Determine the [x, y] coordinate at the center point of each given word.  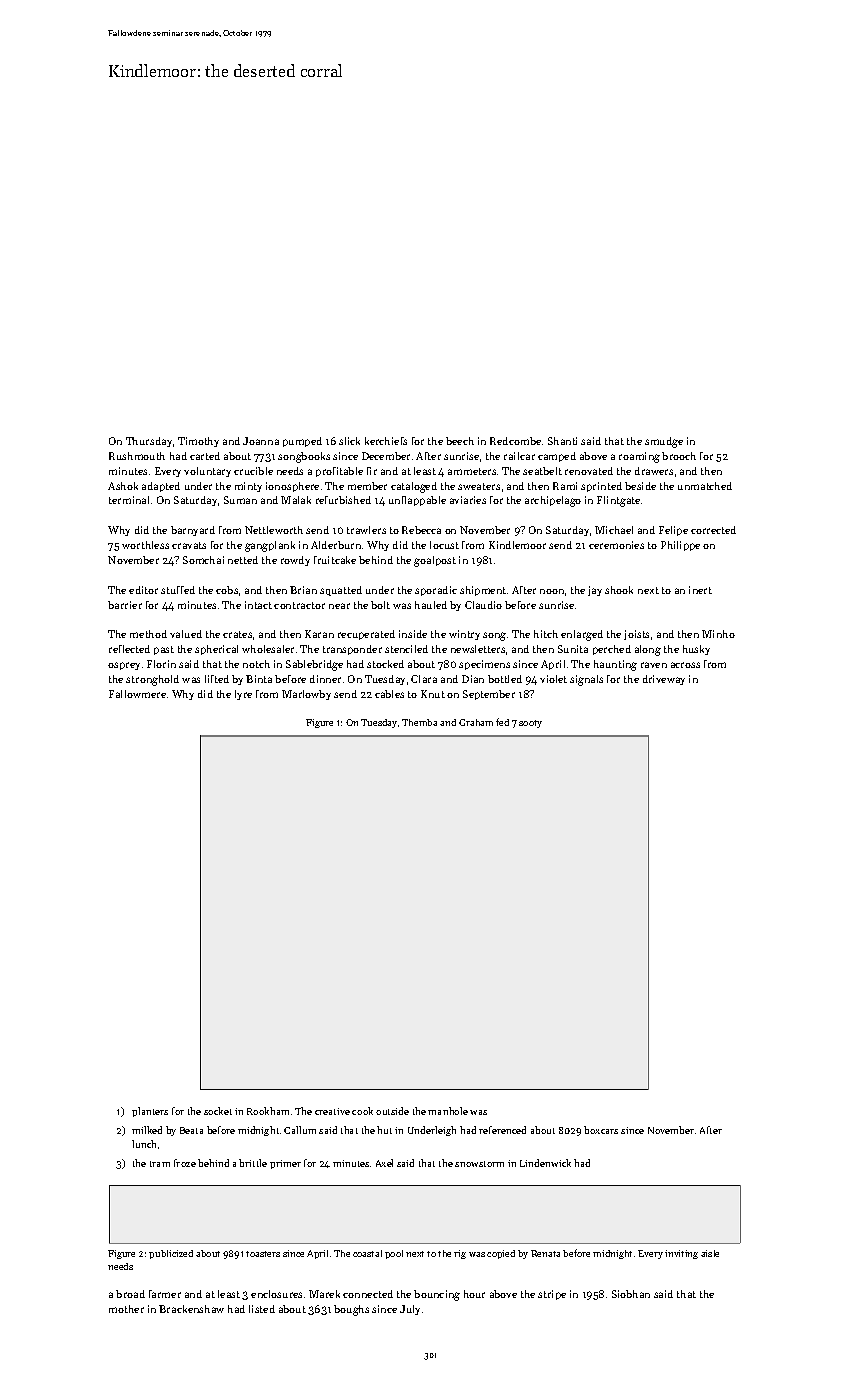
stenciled [406, 649]
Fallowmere [137, 694]
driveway [664, 680]
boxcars [601, 1130]
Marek [324, 1294]
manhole [448, 1111]
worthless [145, 545]
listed [262, 1309]
